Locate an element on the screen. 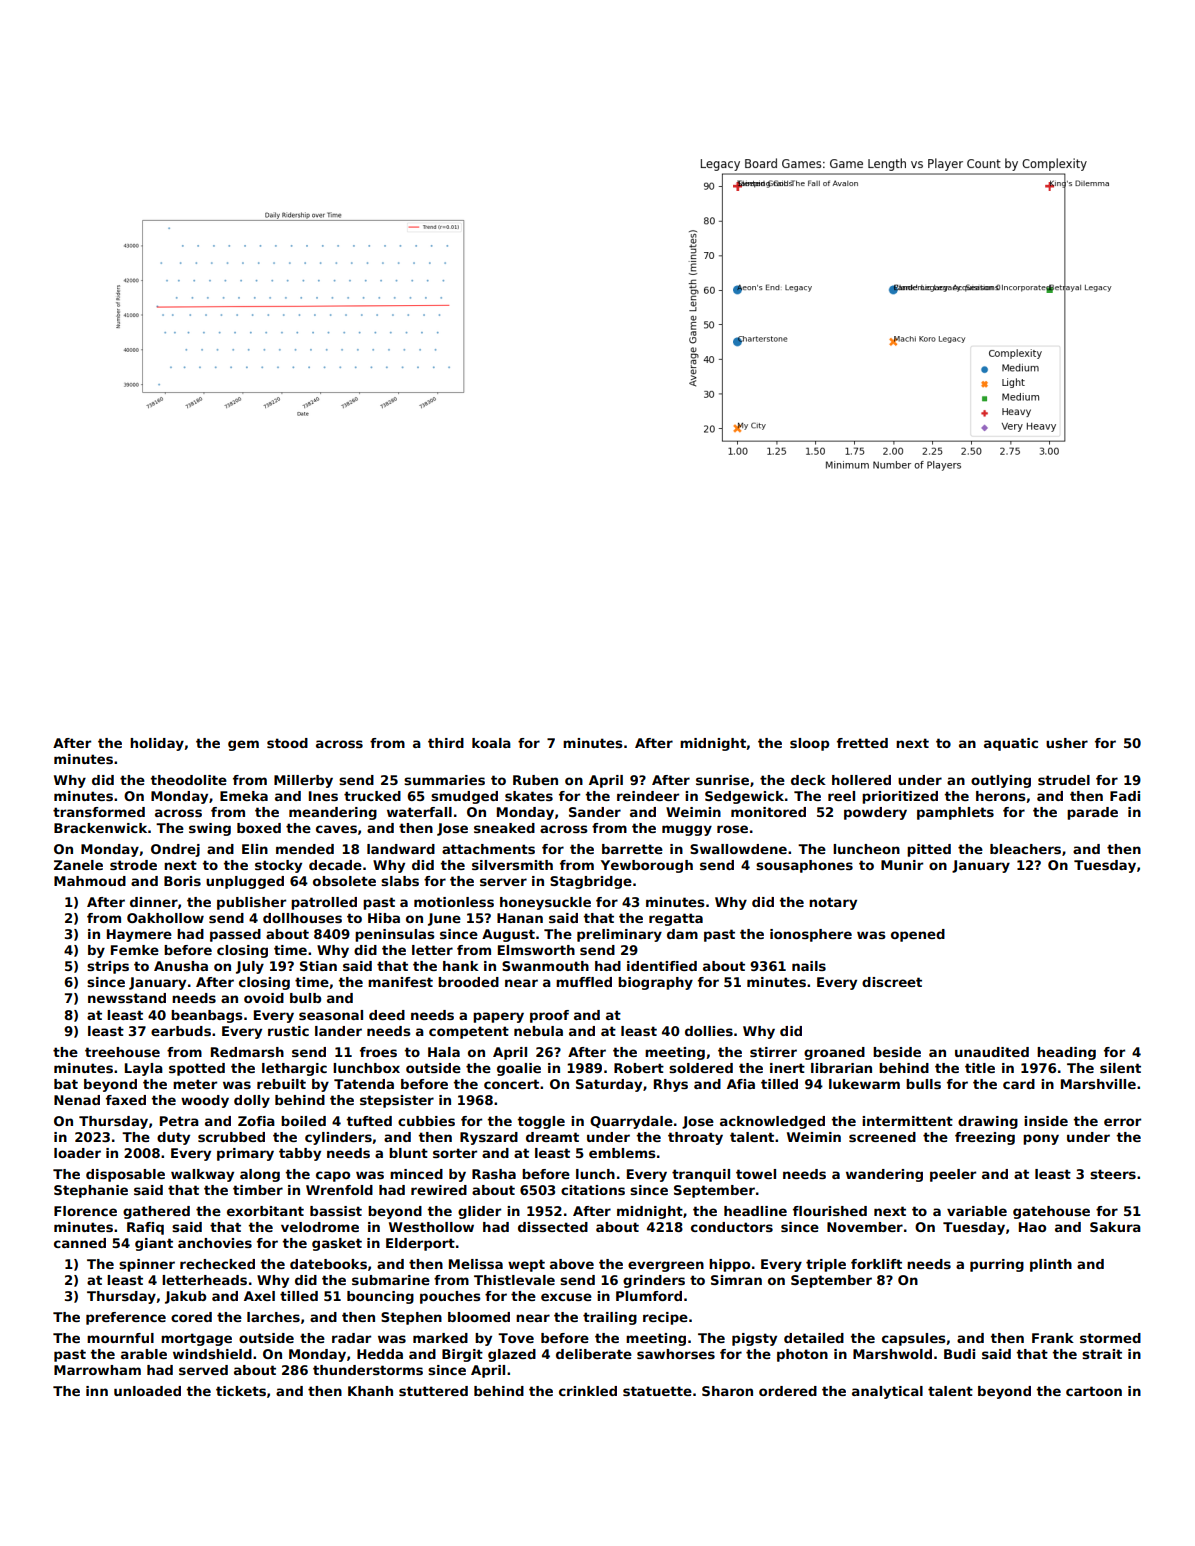 This screenshot has height=1546, width=1195. holiday is located at coordinates (157, 744).
